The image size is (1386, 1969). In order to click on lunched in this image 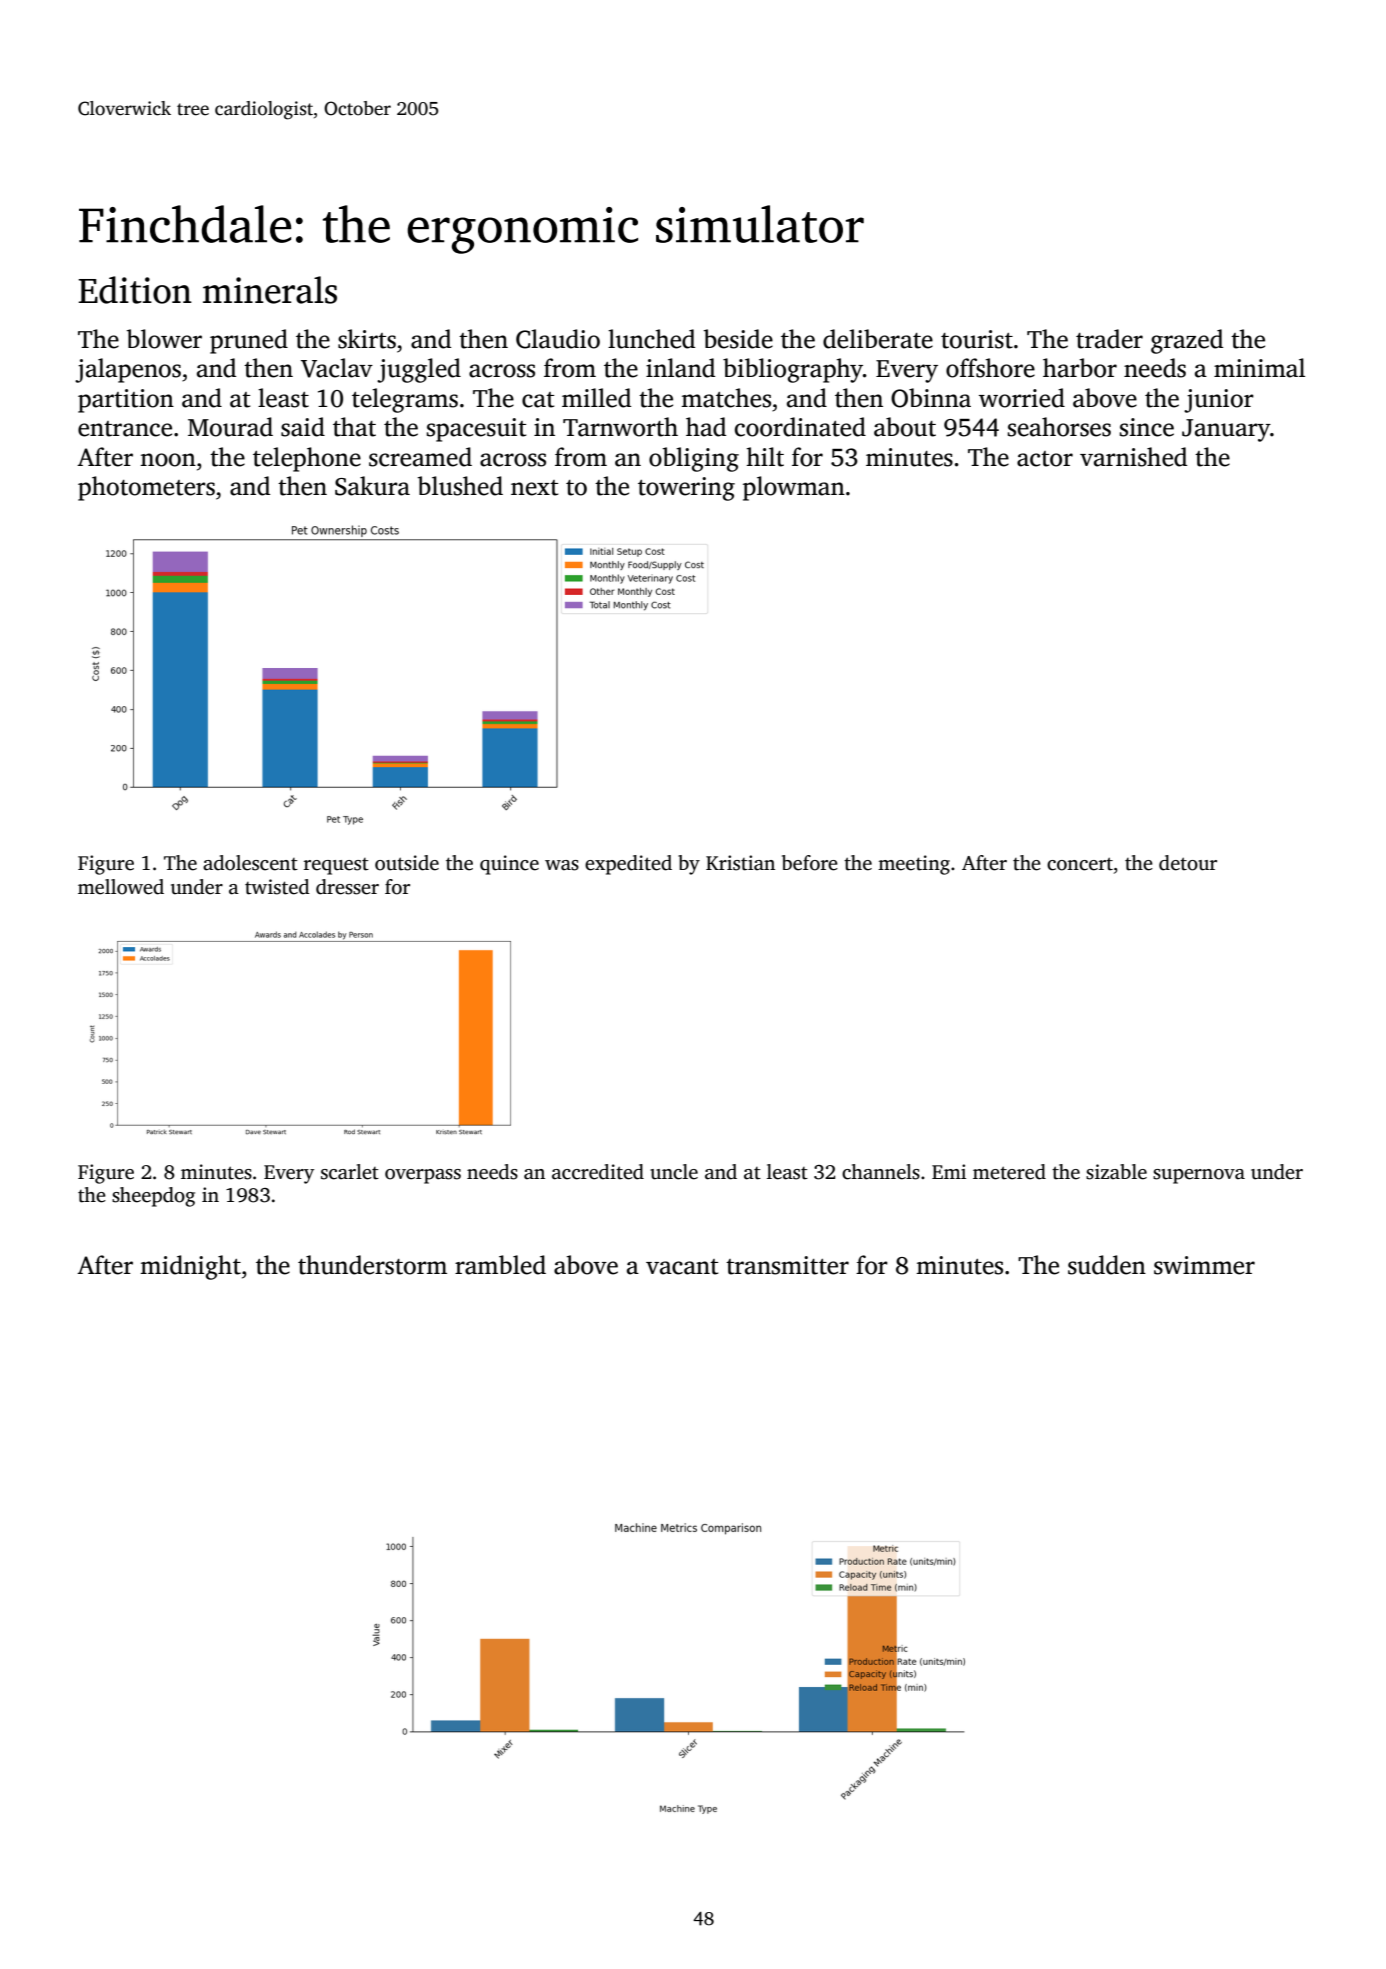, I will do `click(651, 339)`.
